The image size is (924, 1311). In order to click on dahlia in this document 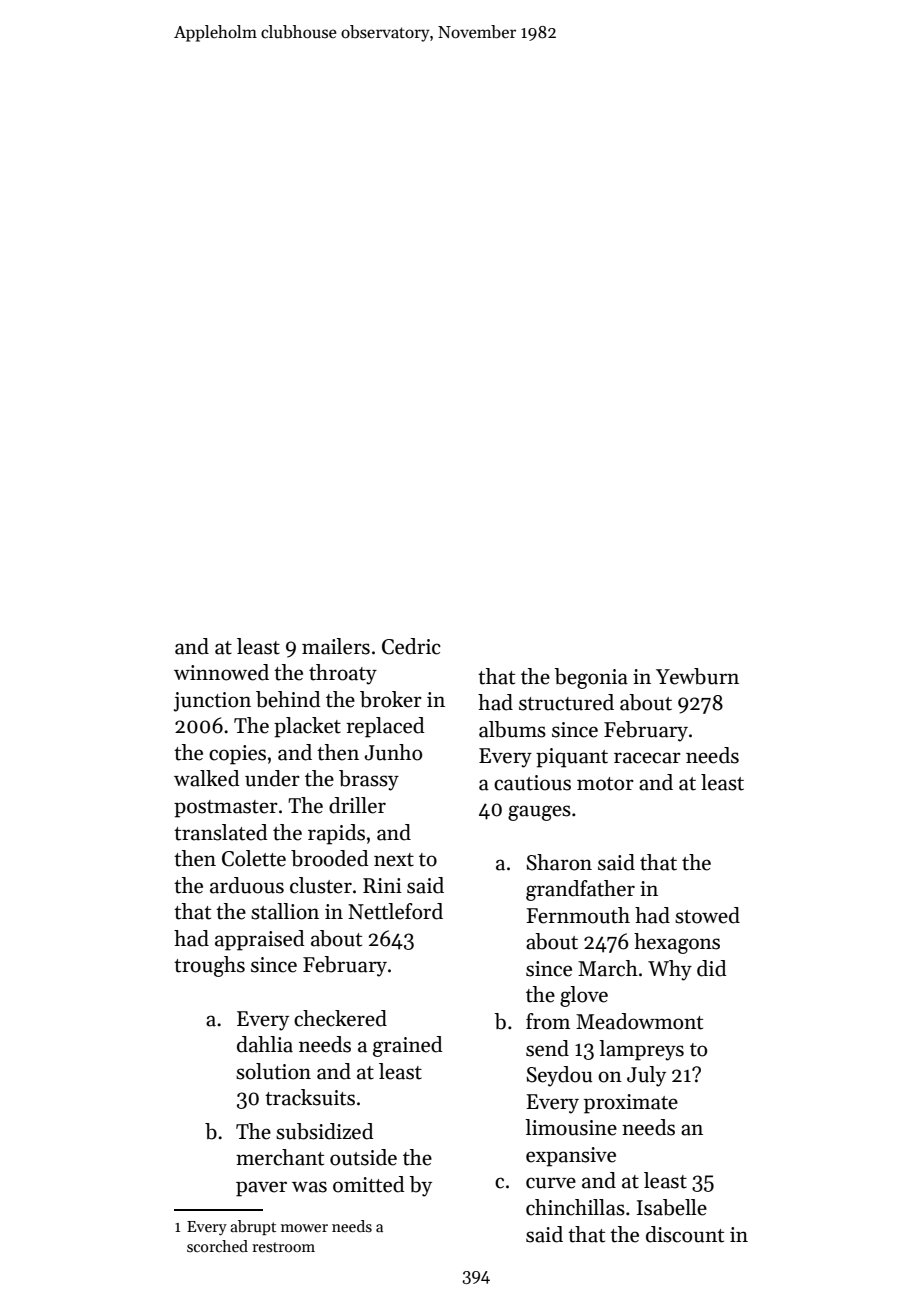, I will do `click(265, 1044)`.
